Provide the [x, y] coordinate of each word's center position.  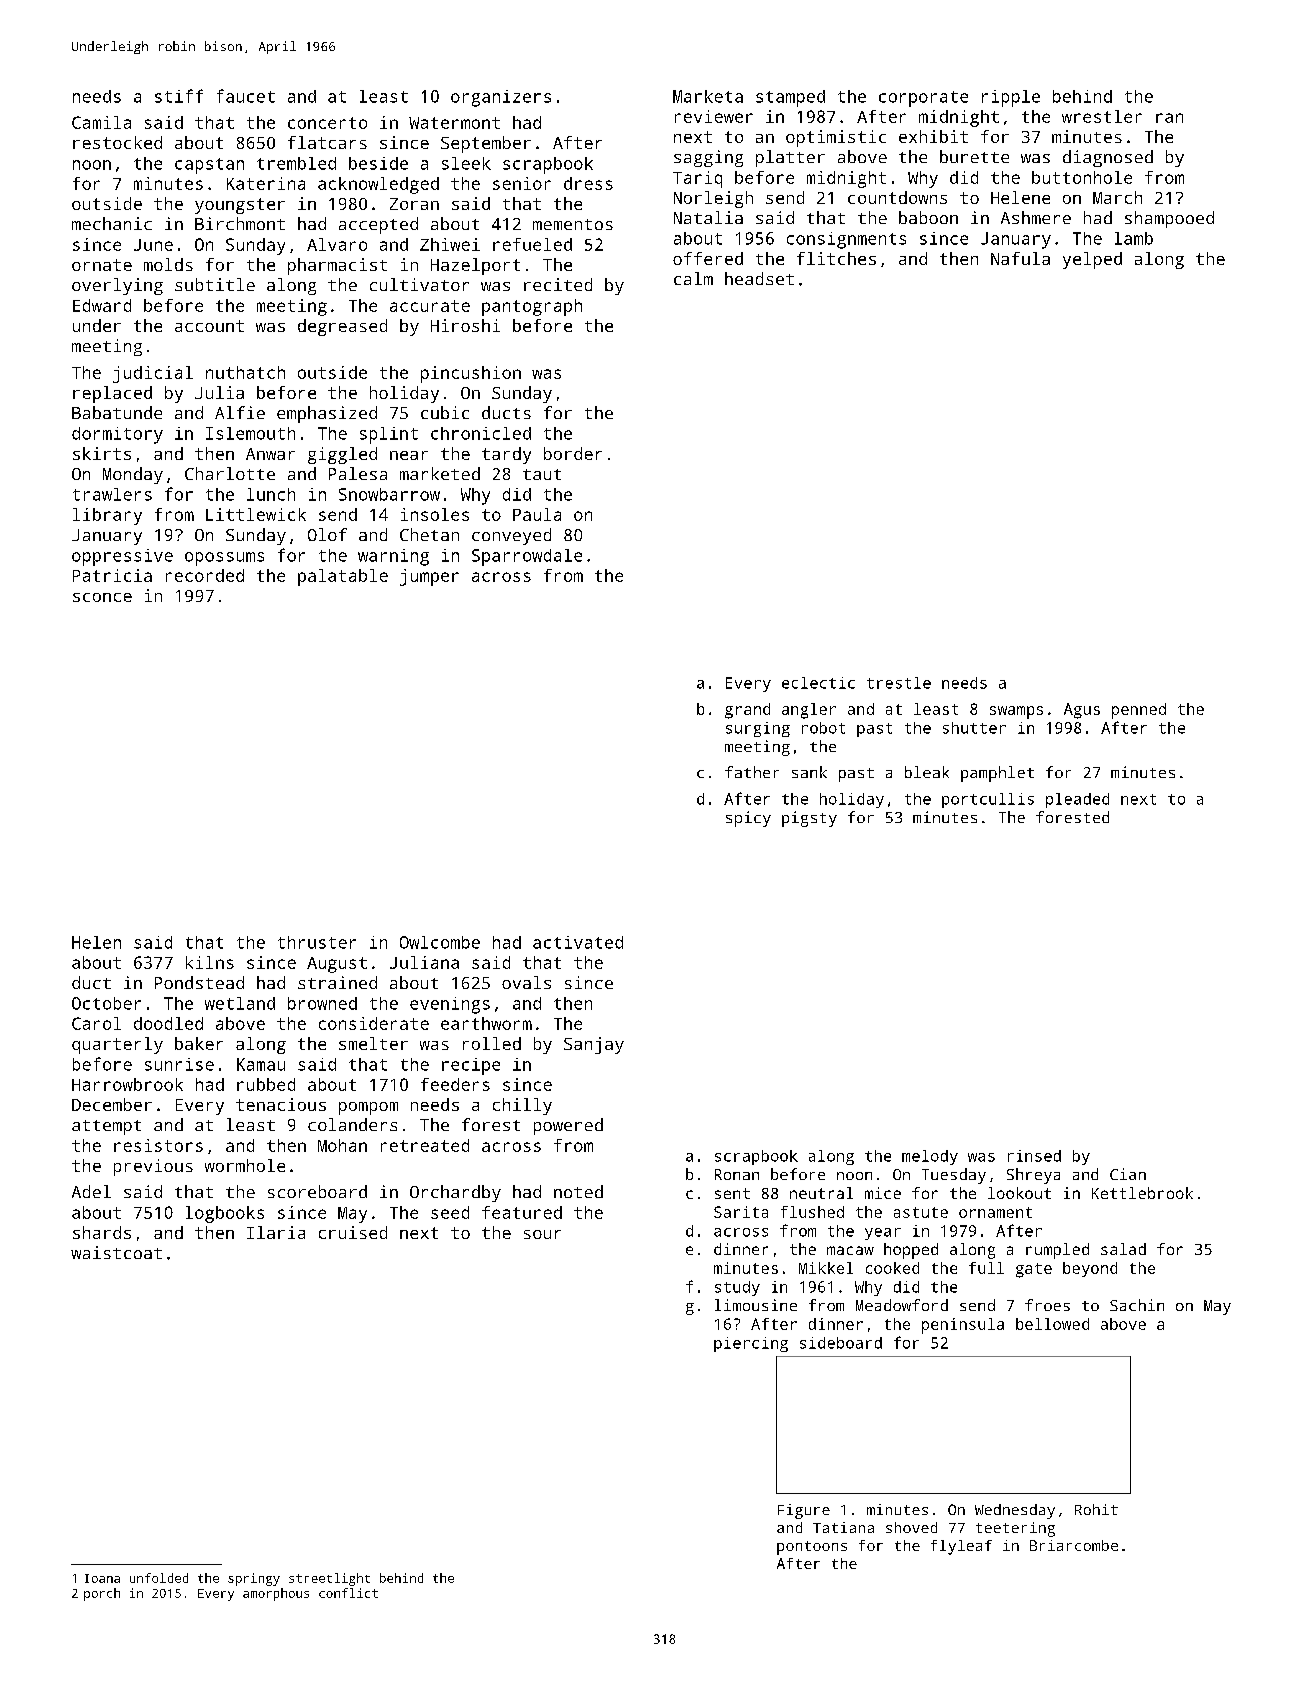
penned [1139, 711]
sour [542, 1234]
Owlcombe [440, 942]
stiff [179, 96]
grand [747, 711]
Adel [91, 1191]
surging [758, 729]
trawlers [112, 494]
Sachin [1137, 1305]
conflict [348, 1593]
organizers [501, 98]
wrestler [1102, 116]
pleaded [1077, 800]
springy [254, 1579]
